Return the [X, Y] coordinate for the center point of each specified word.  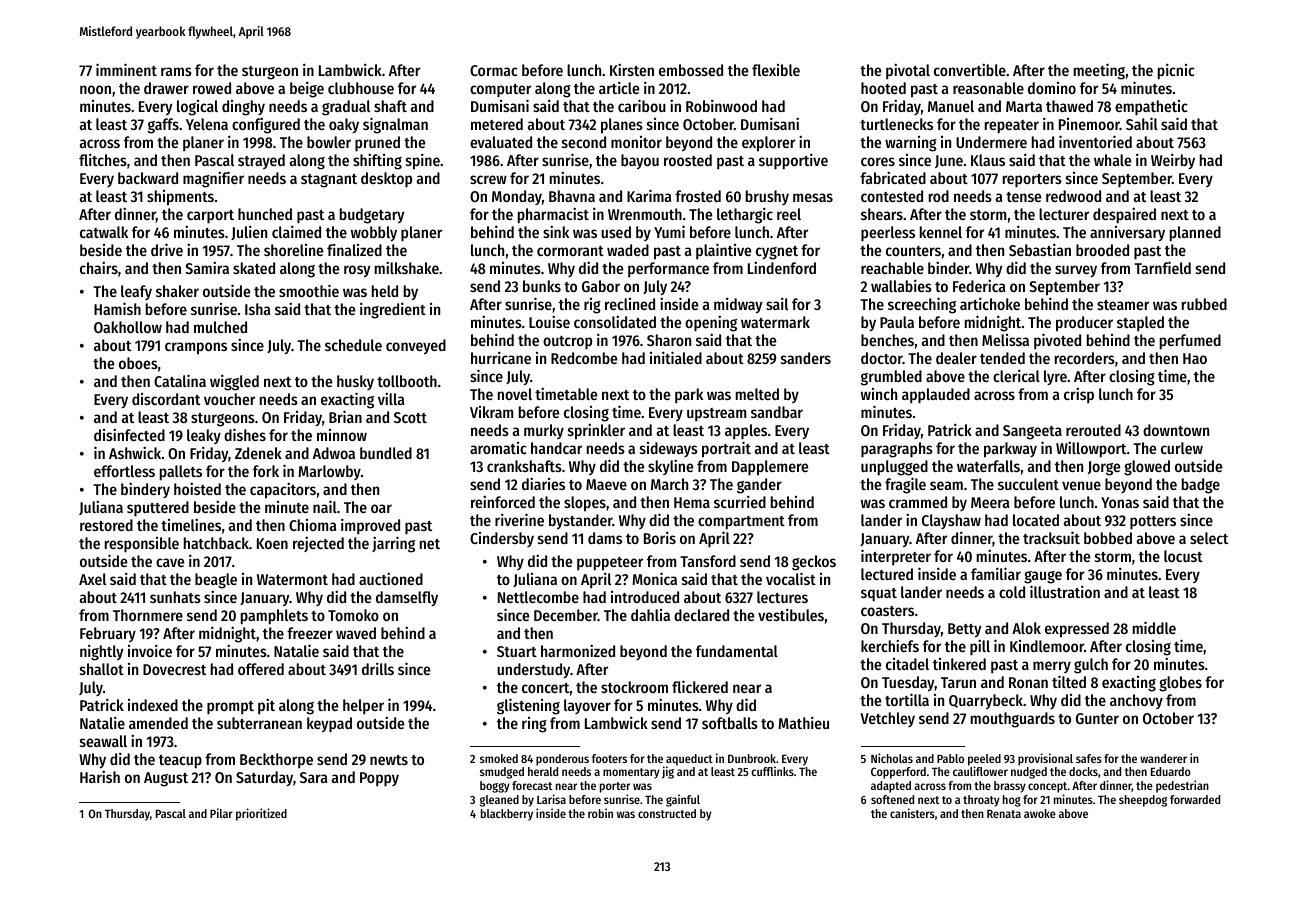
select [1209, 538]
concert [545, 688]
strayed [261, 161]
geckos [814, 563]
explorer [768, 144]
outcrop [567, 343]
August [166, 779]
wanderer [1163, 758]
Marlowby [329, 472]
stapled [1140, 323]
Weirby [1173, 161]
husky [355, 382]
